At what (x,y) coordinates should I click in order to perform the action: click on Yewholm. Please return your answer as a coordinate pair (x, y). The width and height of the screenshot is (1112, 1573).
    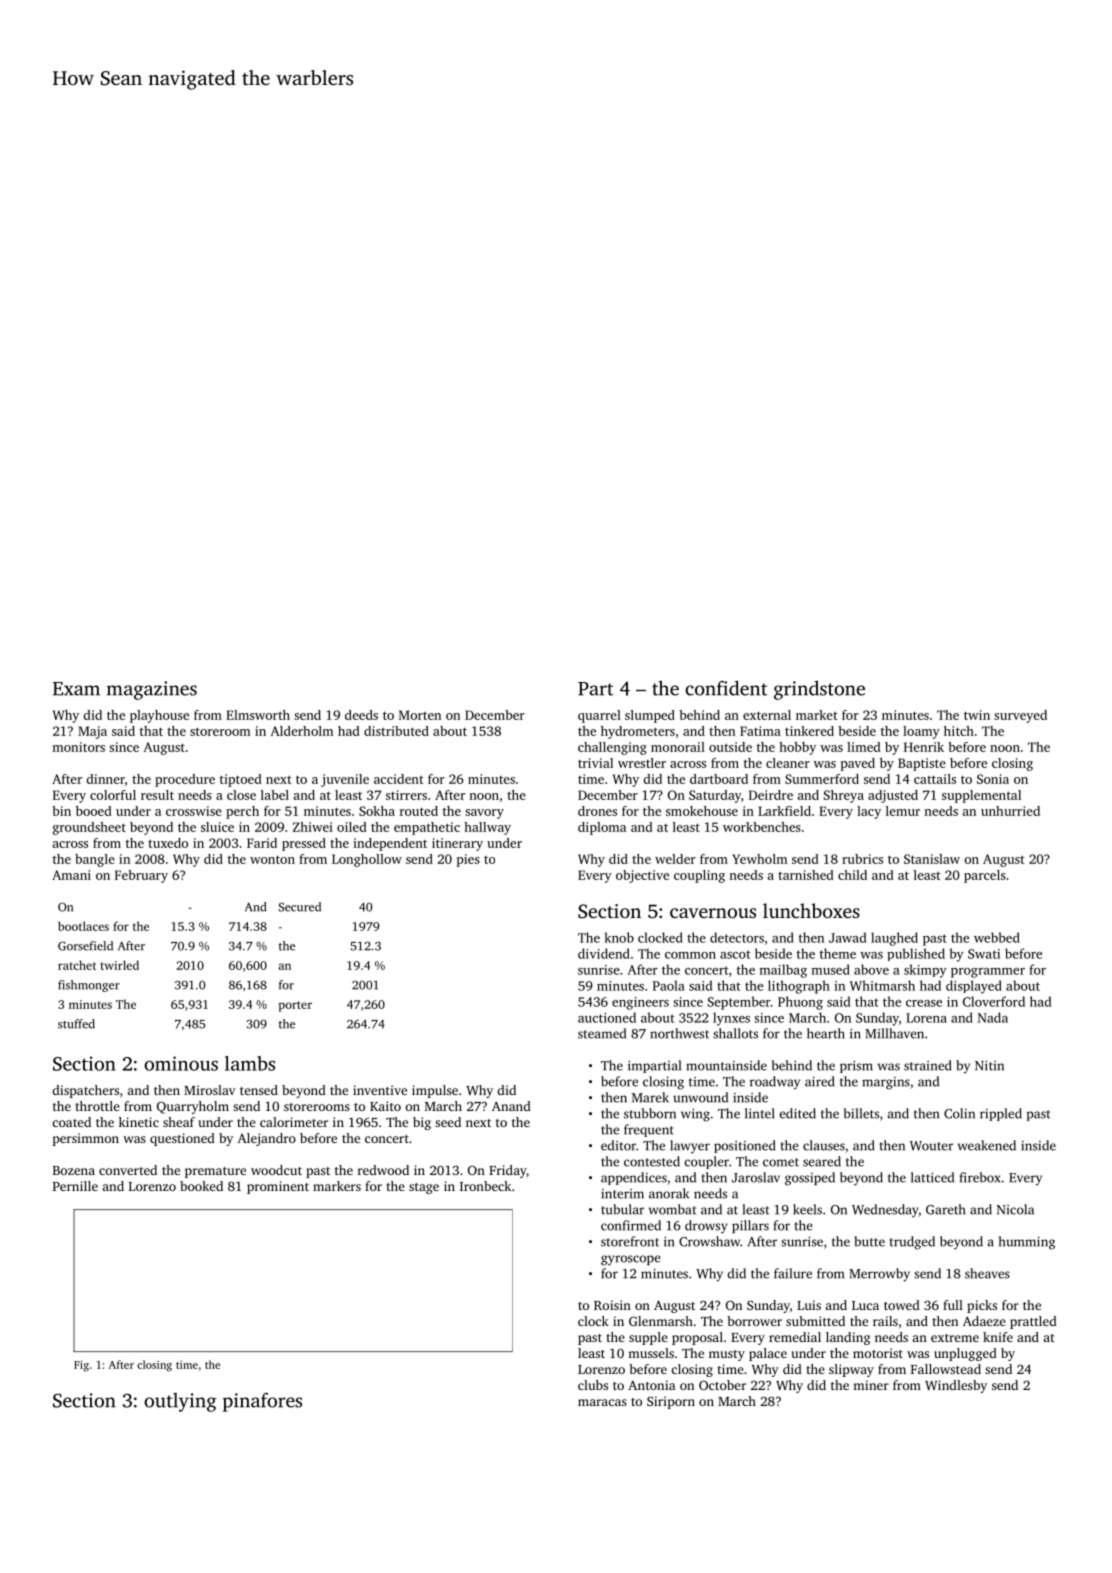
    Looking at the image, I should click on (760, 859).
